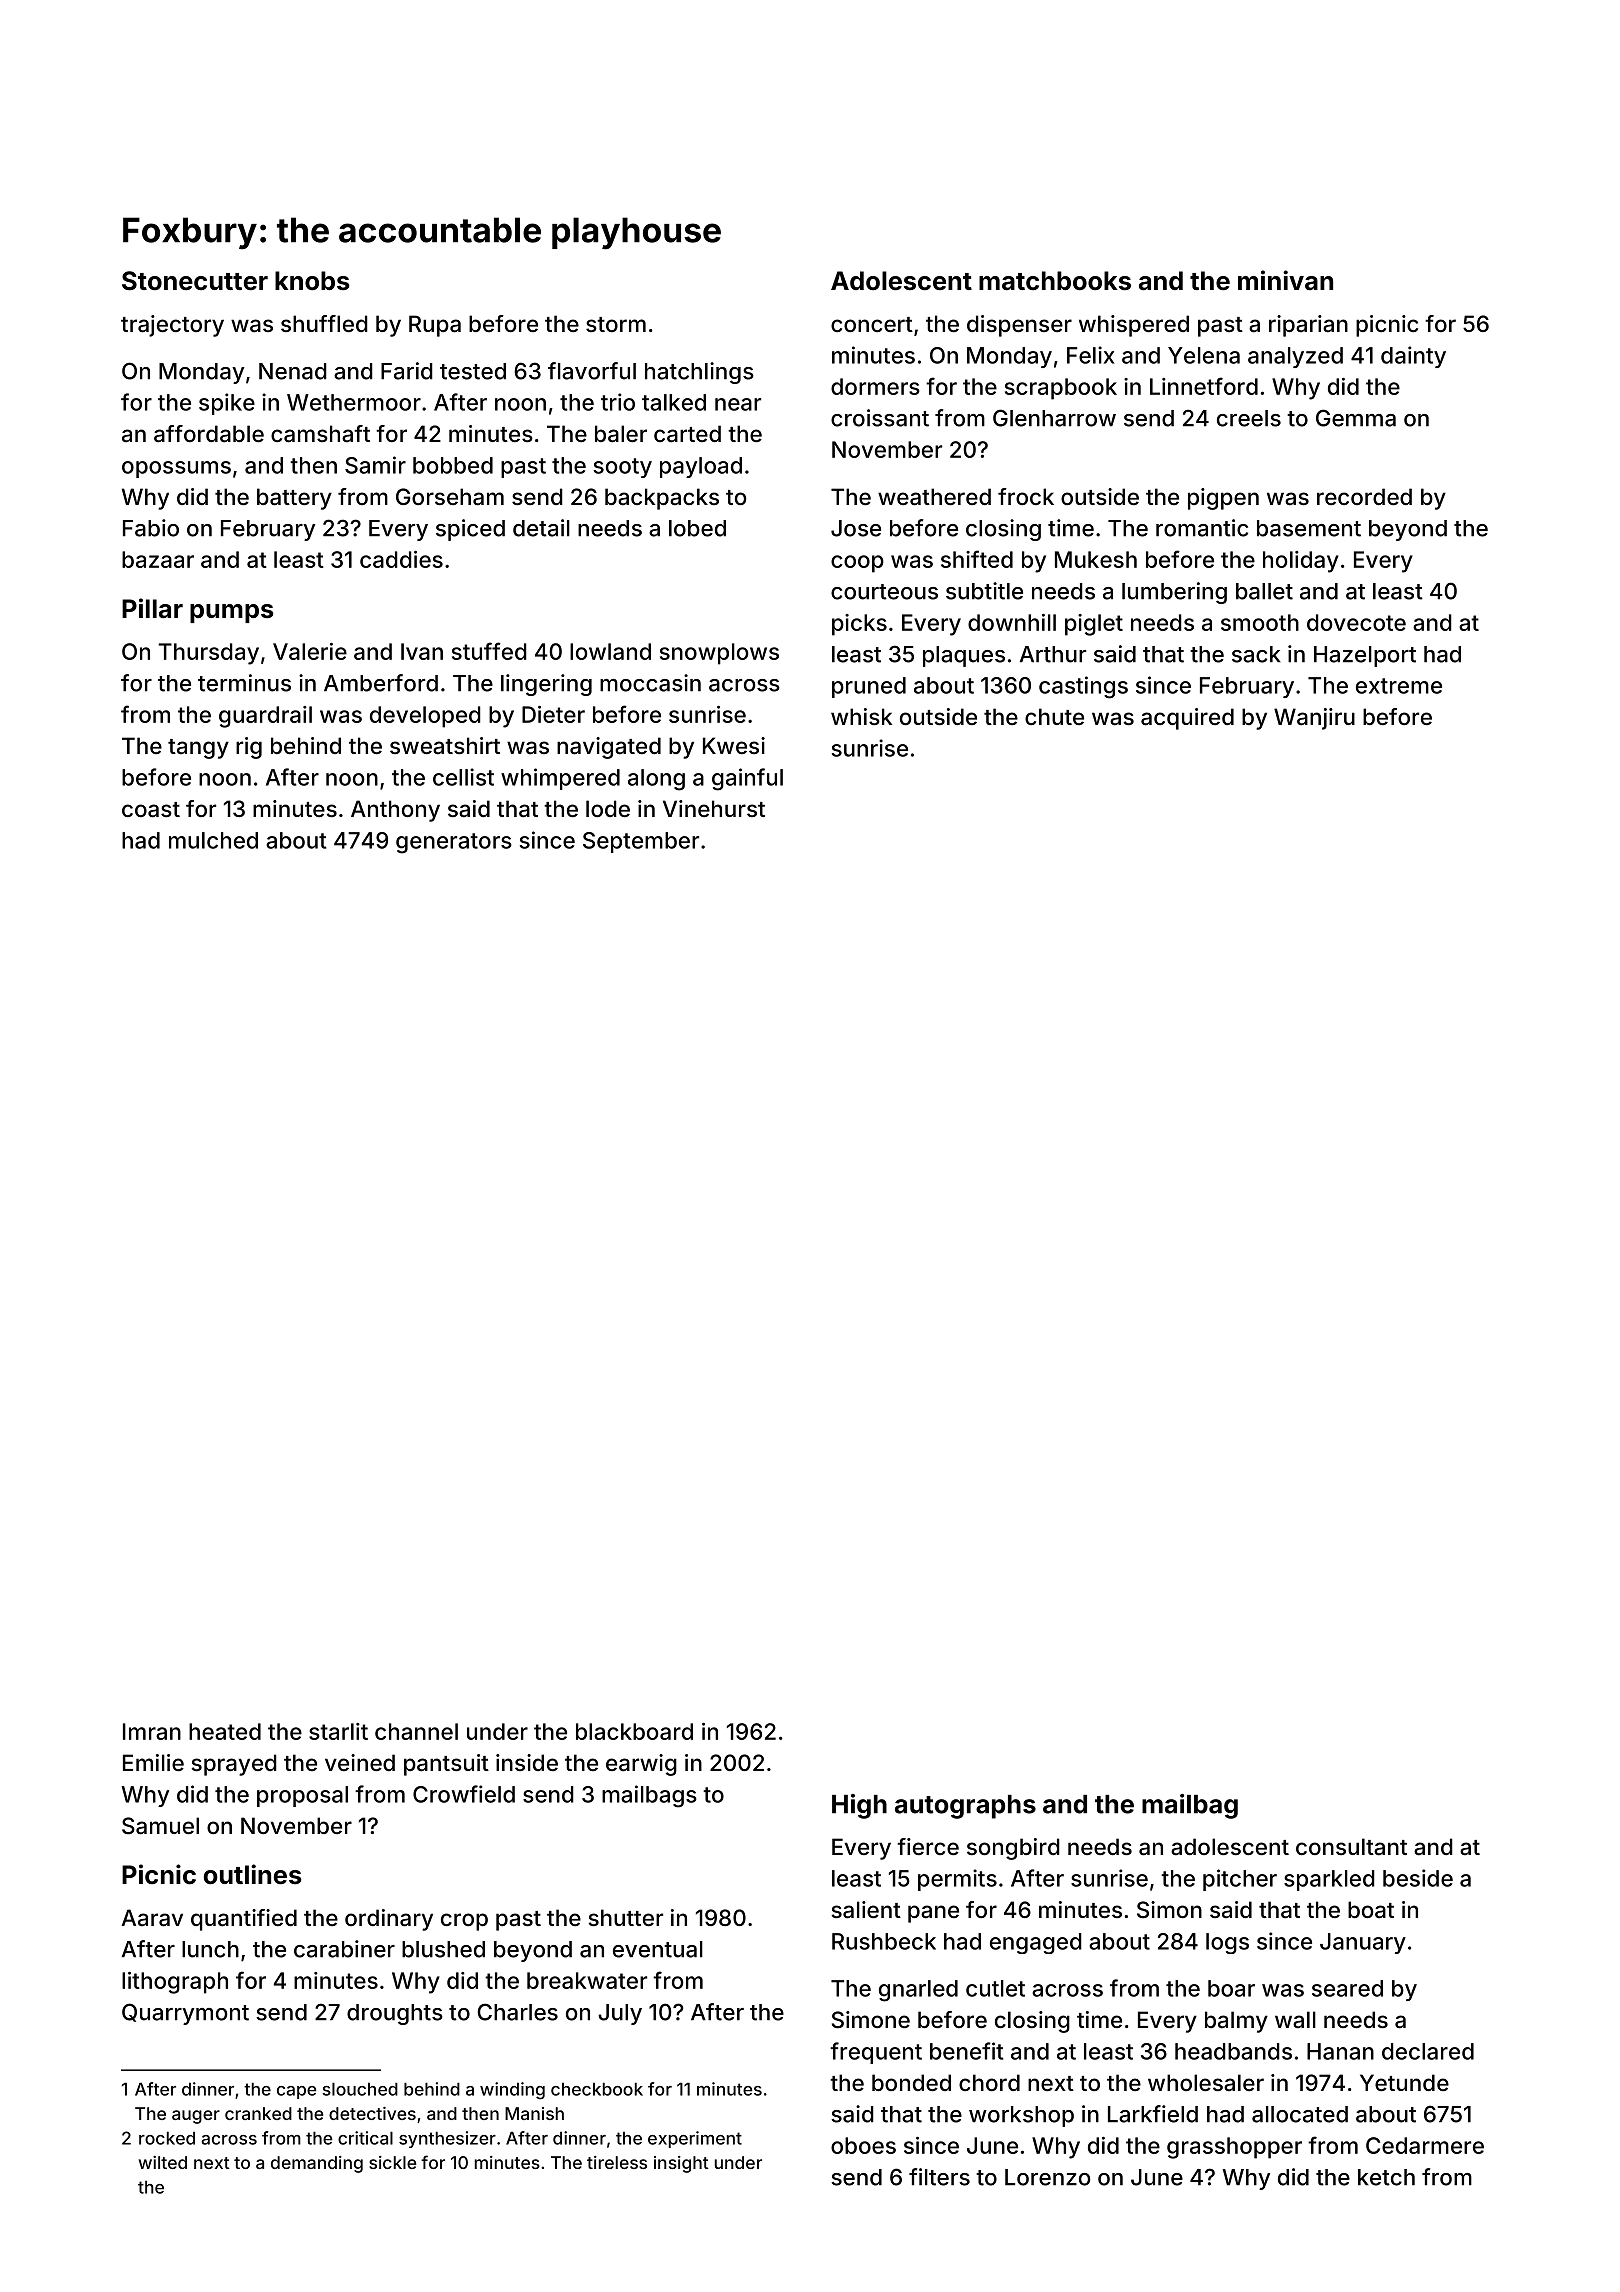 The height and width of the document is (2292, 1620). What do you see at coordinates (213, 840) in the document?
I see `mulched` at bounding box center [213, 840].
